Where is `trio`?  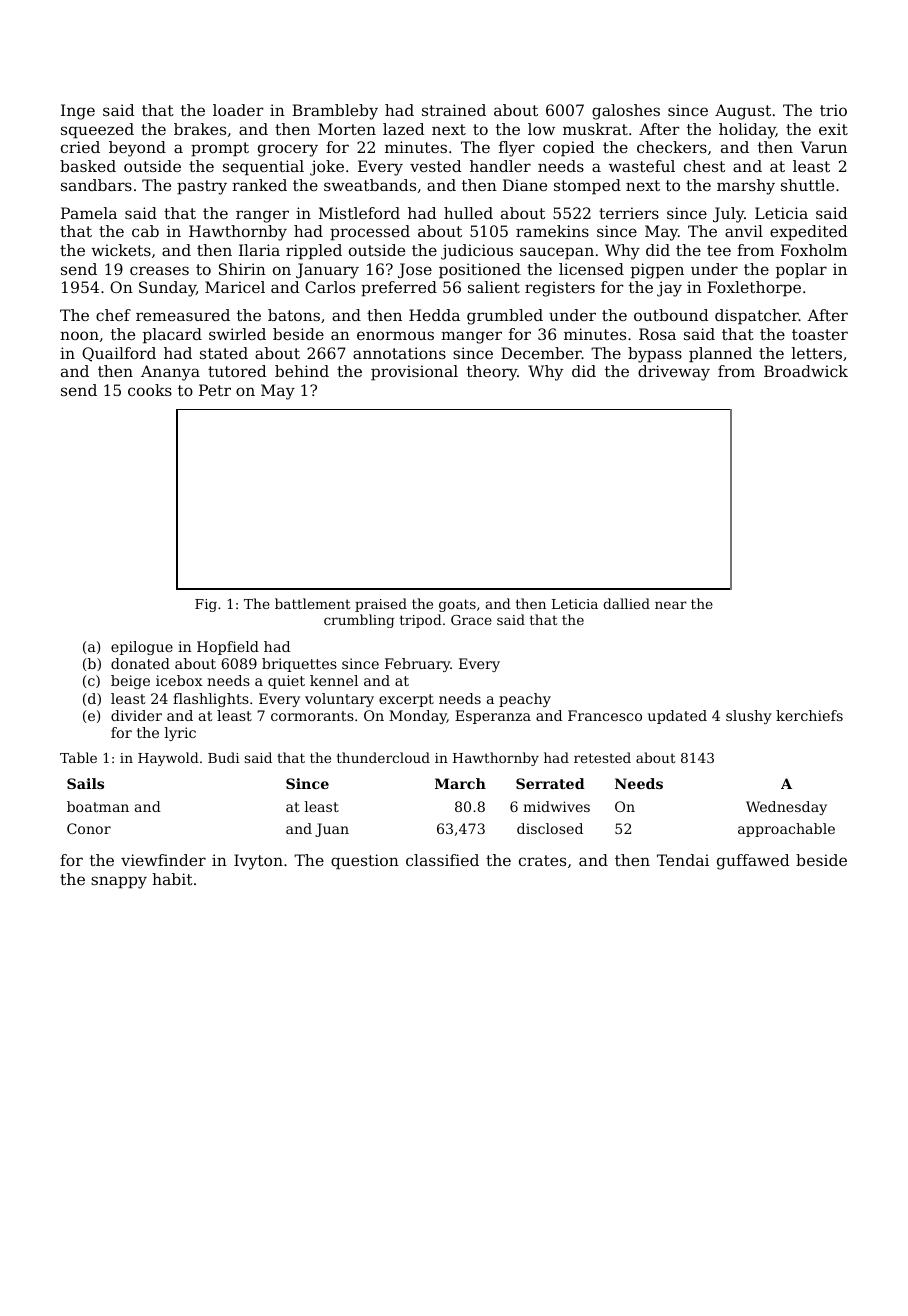 trio is located at coordinates (833, 110).
